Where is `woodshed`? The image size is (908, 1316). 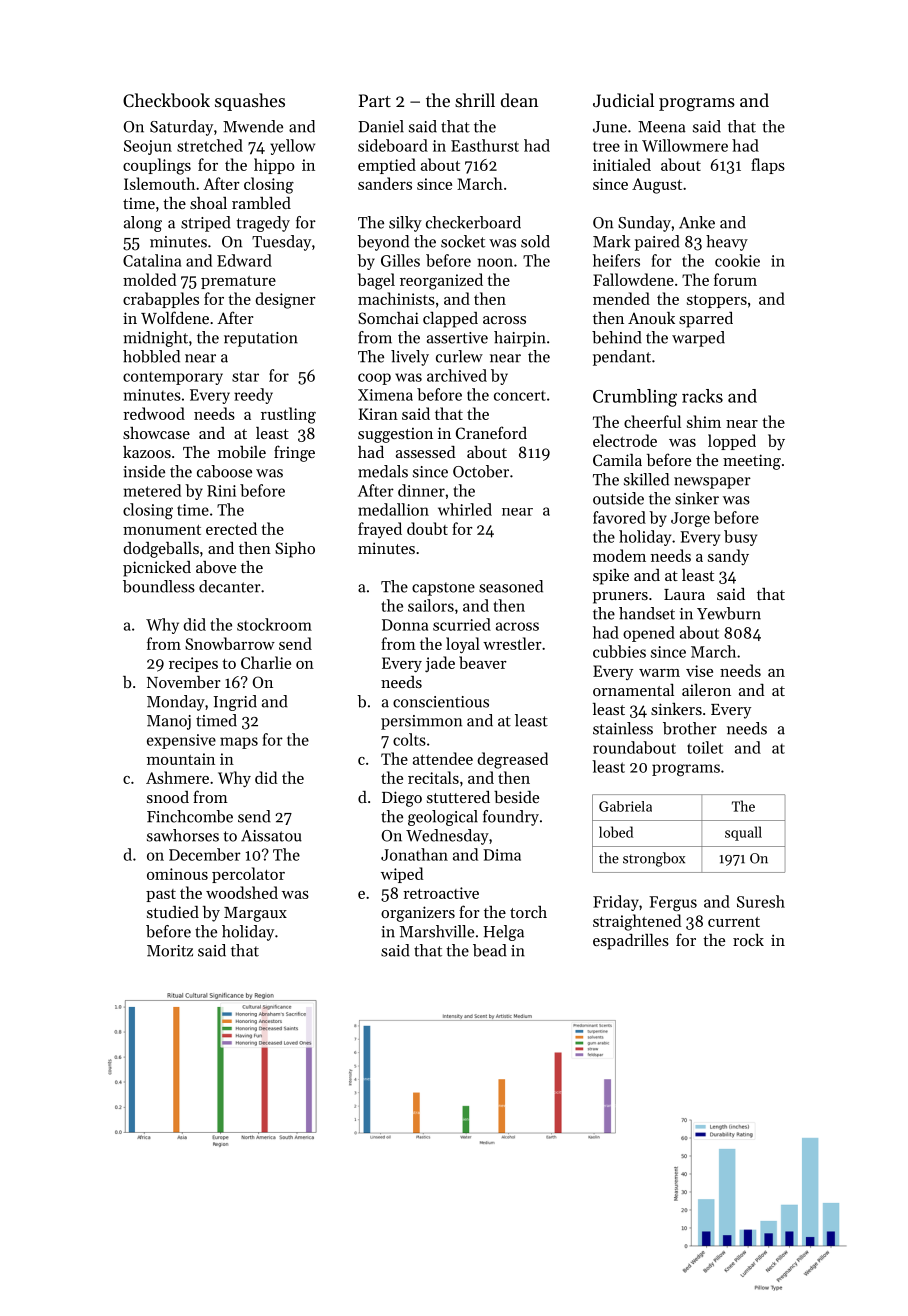 woodshed is located at coordinates (242, 892).
